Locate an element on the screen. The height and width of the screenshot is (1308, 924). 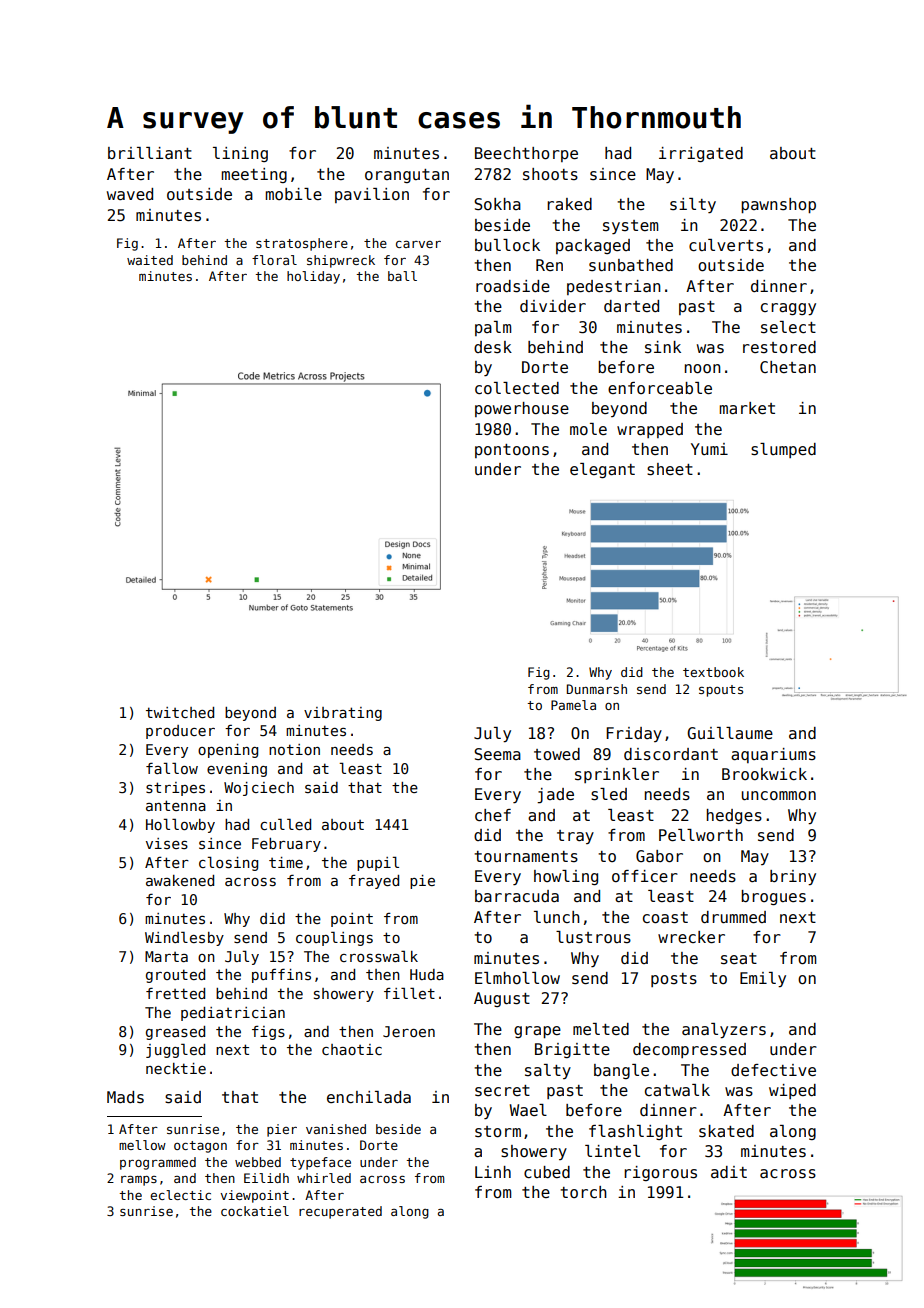
irrigated is located at coordinates (701, 154).
